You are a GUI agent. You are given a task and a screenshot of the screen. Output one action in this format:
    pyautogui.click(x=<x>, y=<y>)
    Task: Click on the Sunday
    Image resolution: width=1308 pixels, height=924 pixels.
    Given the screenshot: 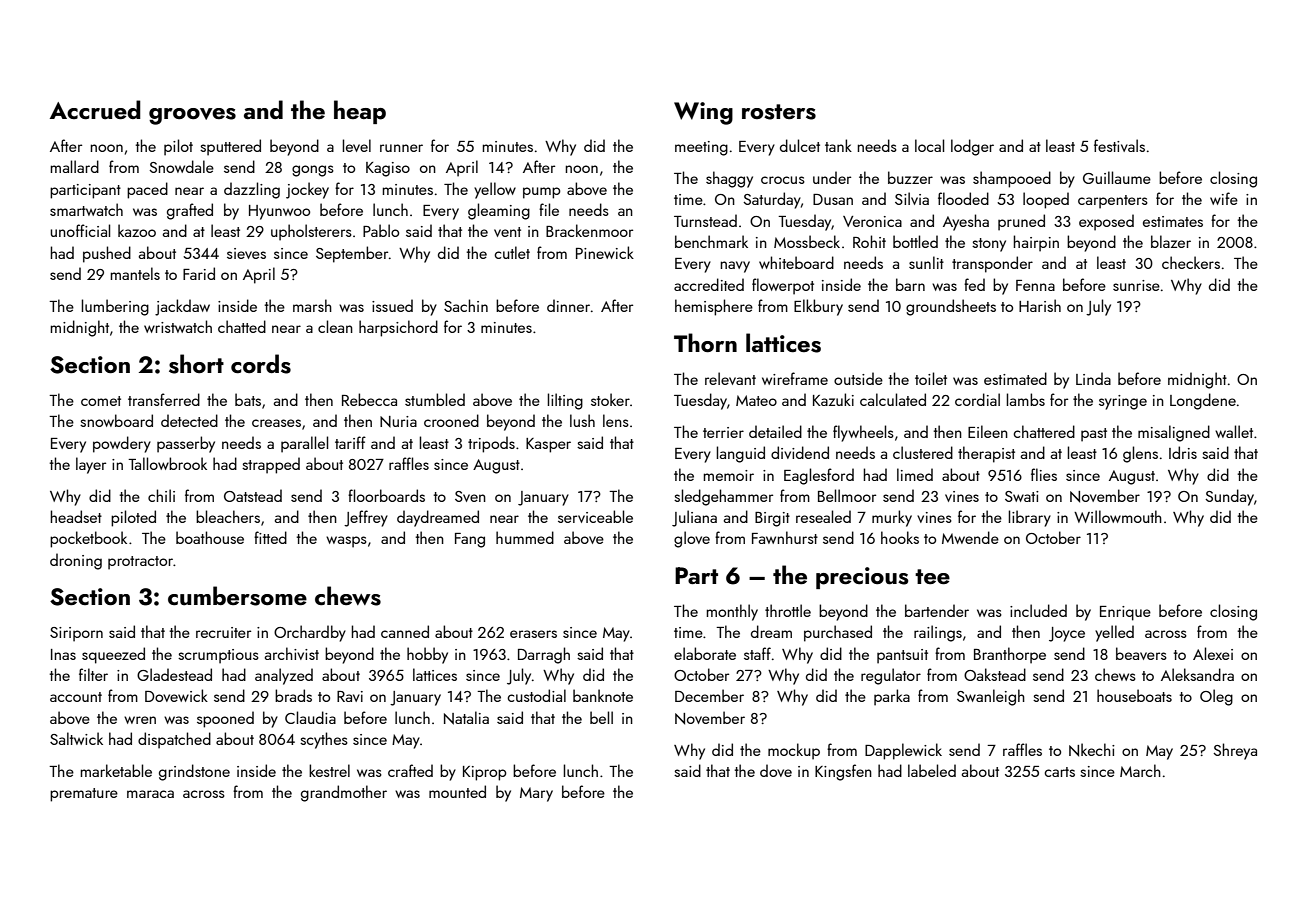 What is the action you would take?
    pyautogui.click(x=1229, y=497)
